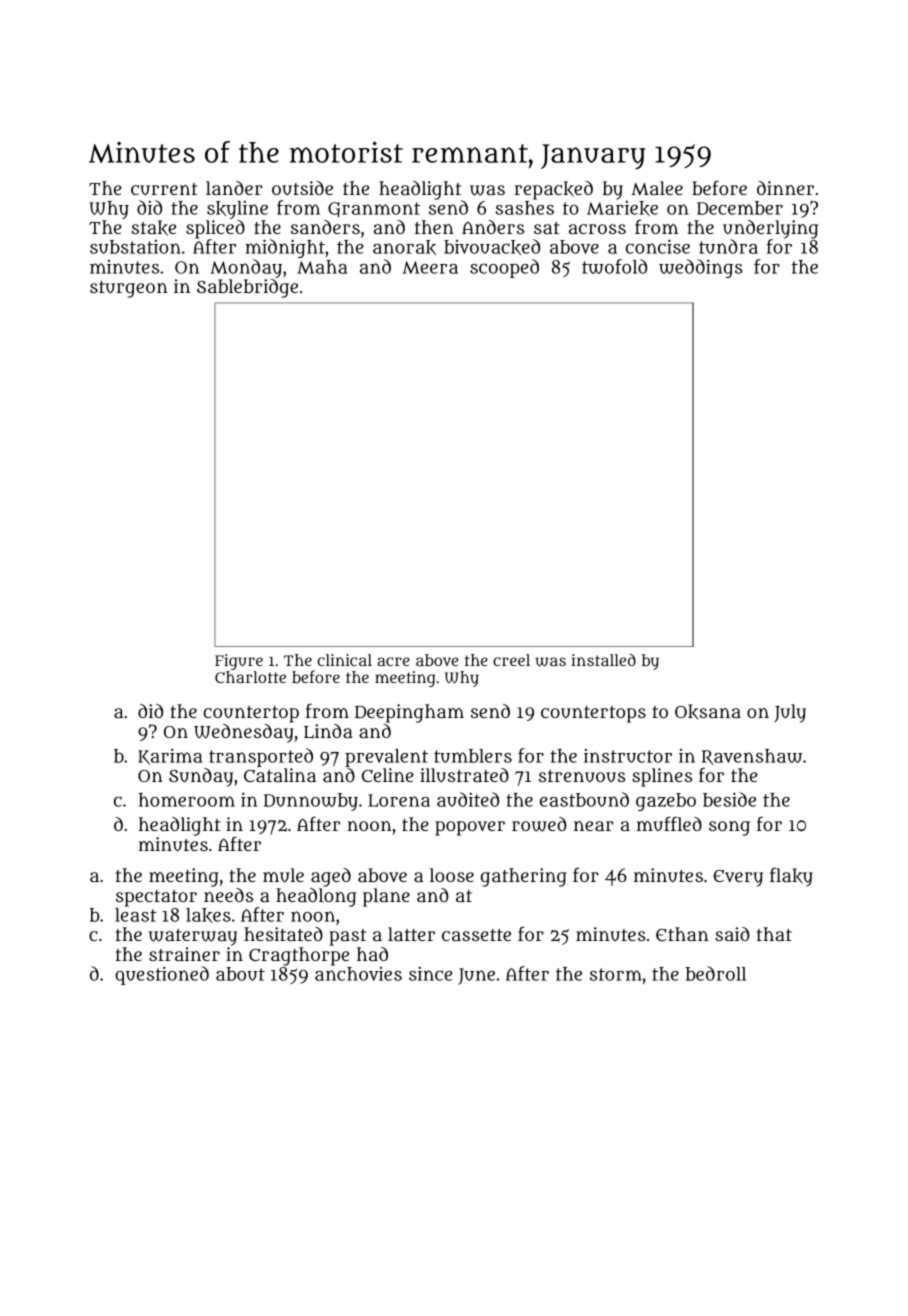  Describe the element at coordinates (616, 974) in the screenshot. I see `storm` at that location.
